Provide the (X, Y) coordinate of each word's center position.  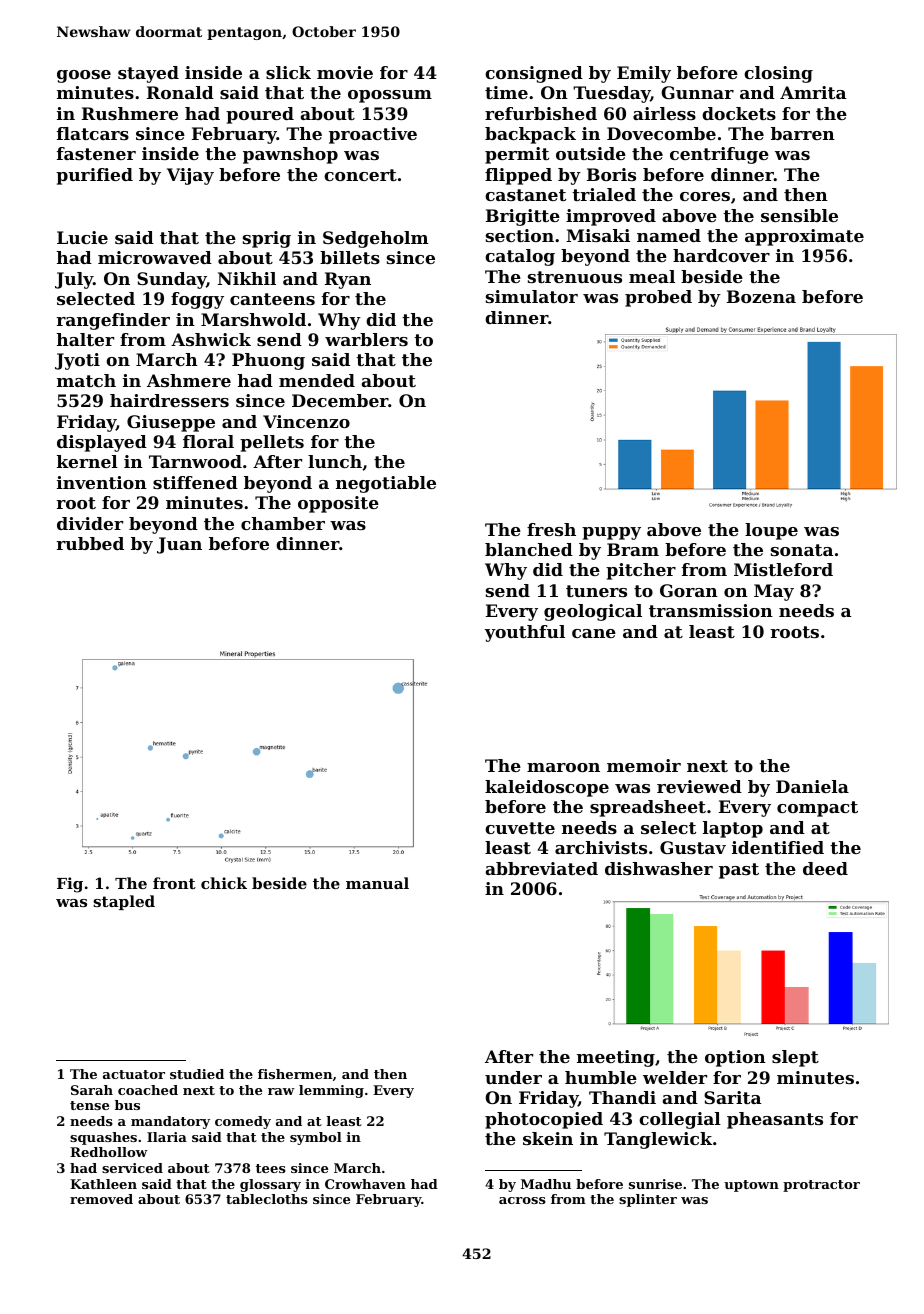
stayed (148, 74)
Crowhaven (365, 1184)
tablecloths (267, 1199)
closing (778, 74)
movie (345, 72)
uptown (751, 1186)
